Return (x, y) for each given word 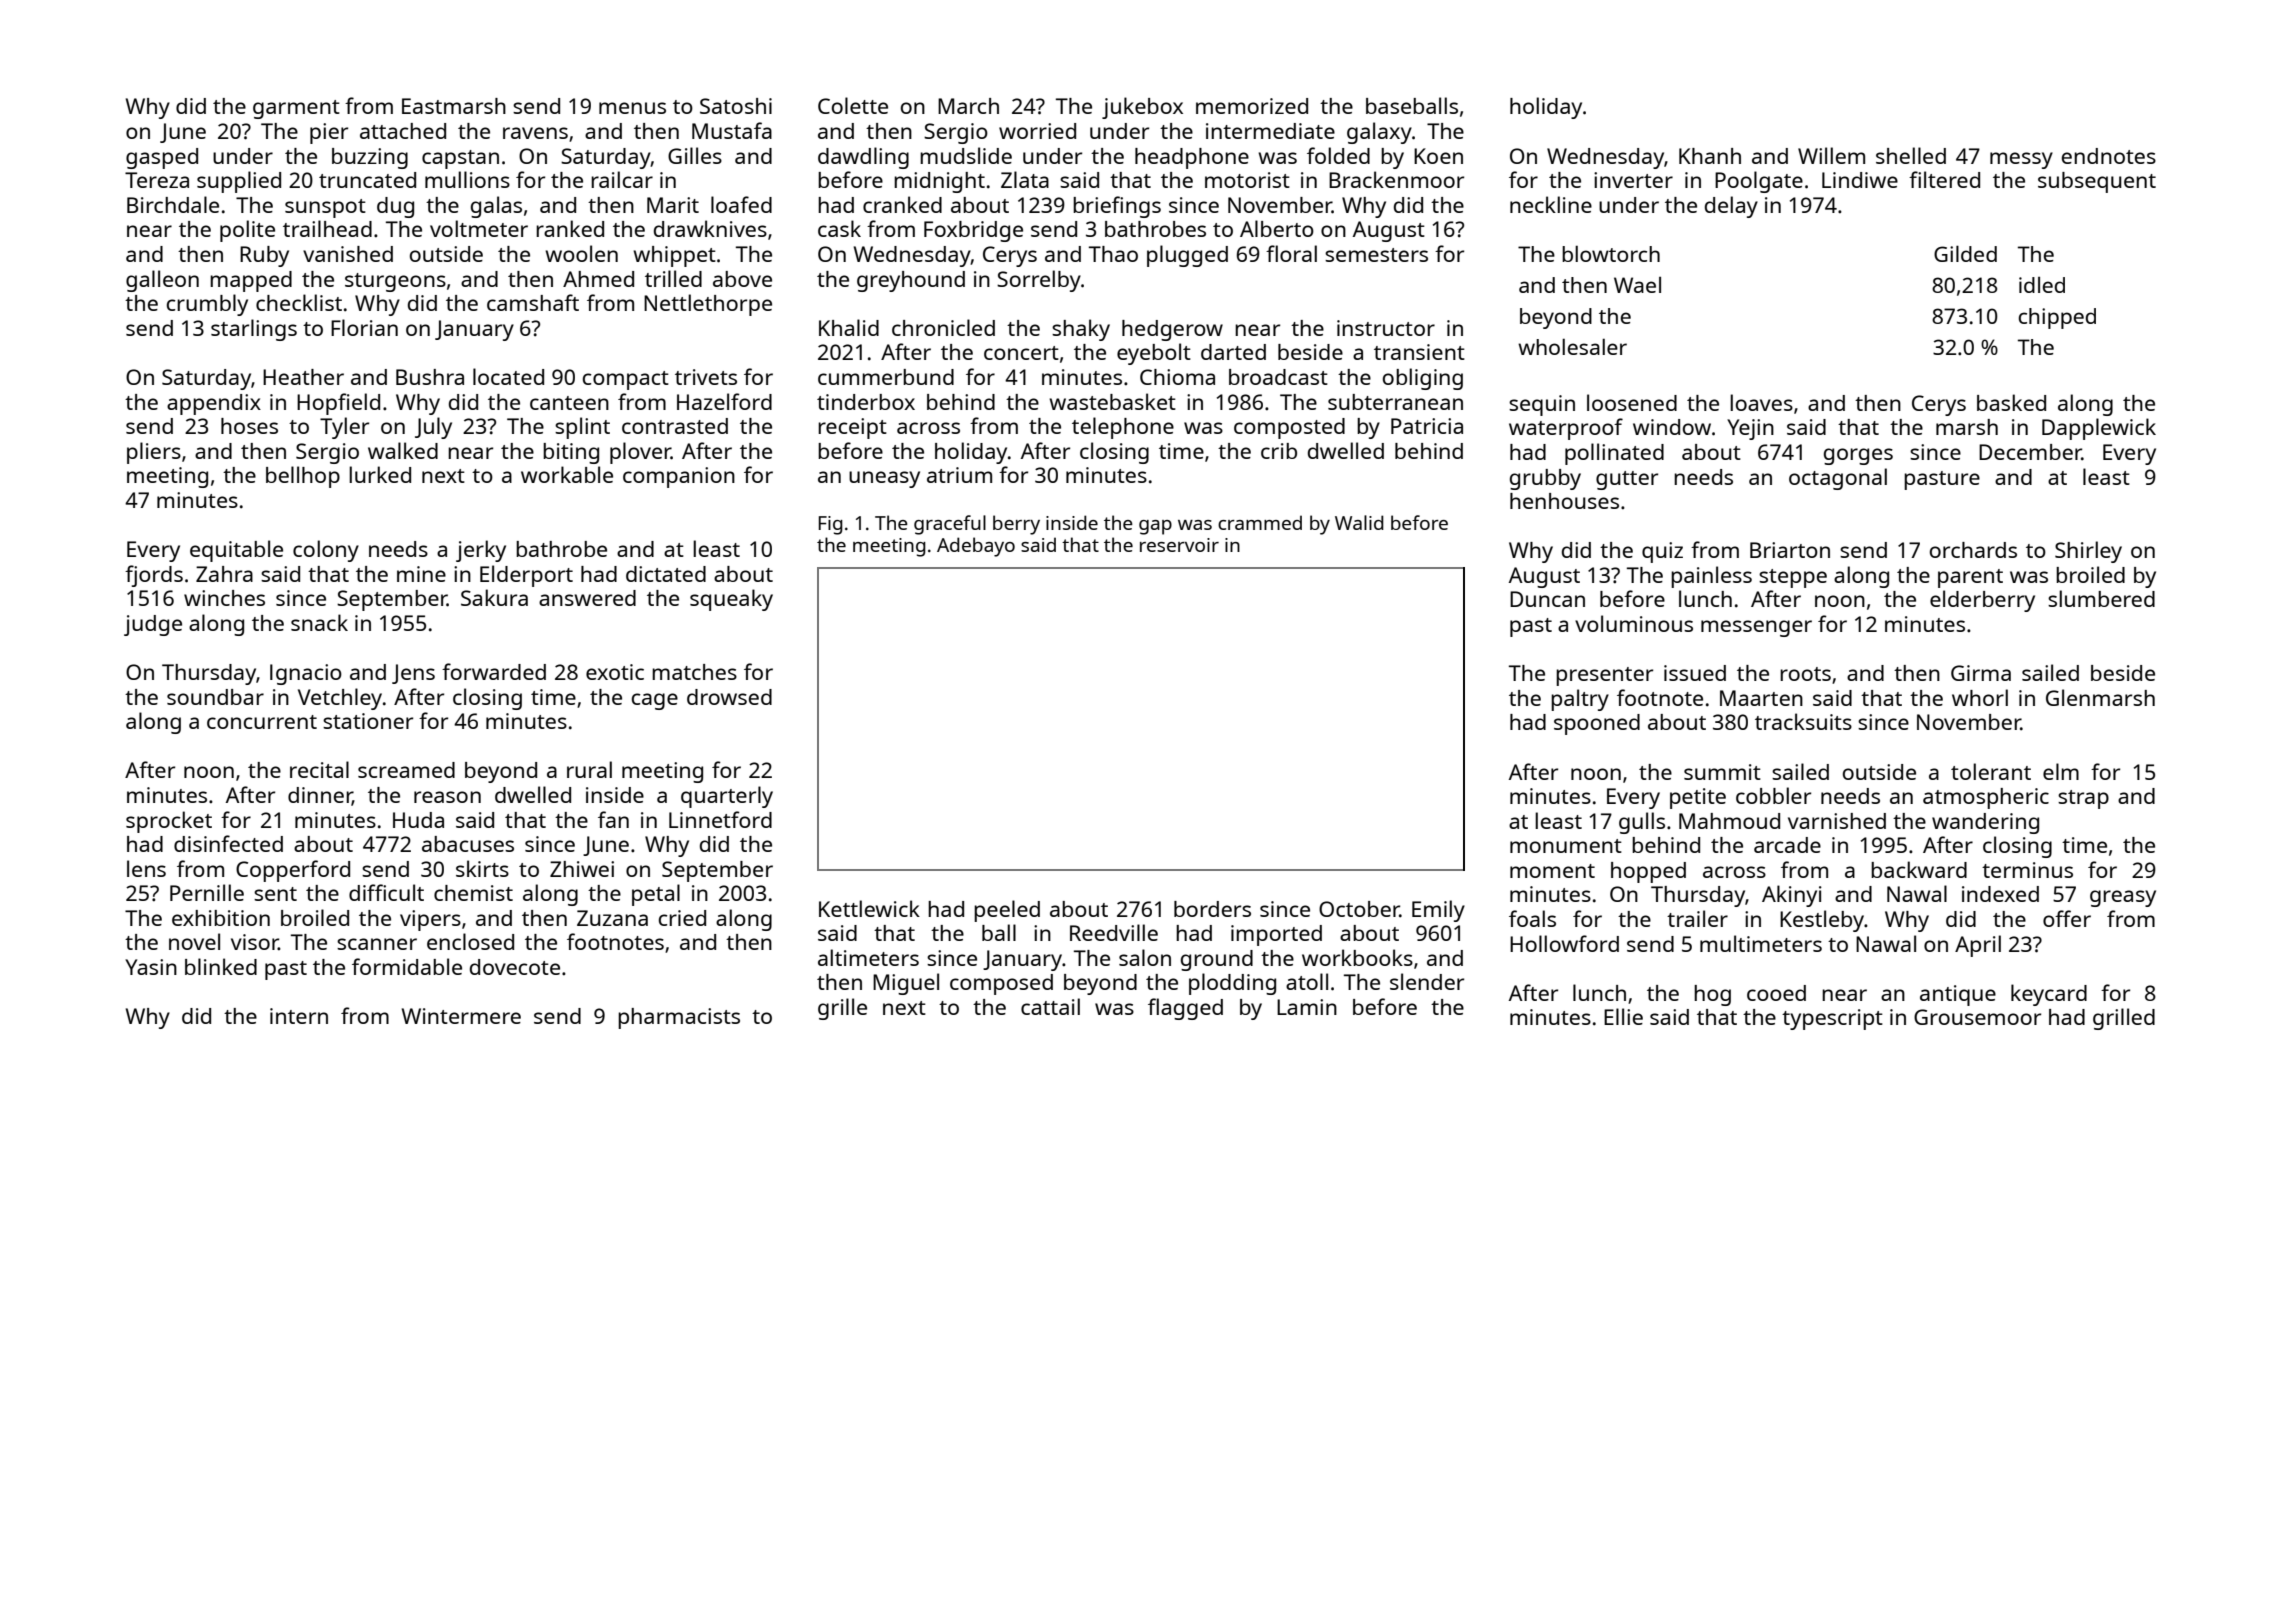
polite (247, 231)
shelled (1911, 155)
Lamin (1307, 1007)
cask (839, 228)
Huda (418, 820)
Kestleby (1822, 921)
